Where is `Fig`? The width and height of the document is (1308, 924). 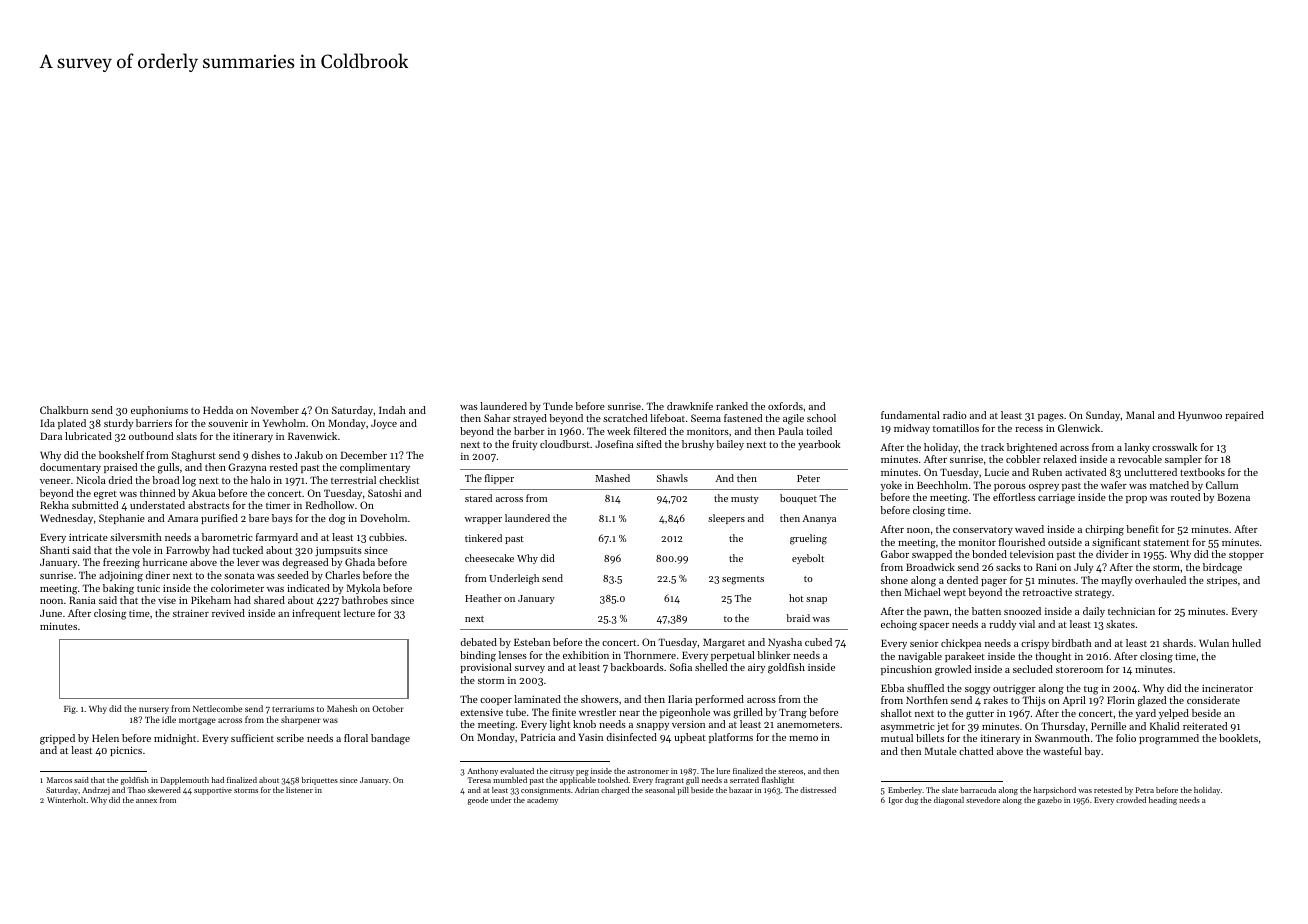 Fig is located at coordinates (70, 710).
